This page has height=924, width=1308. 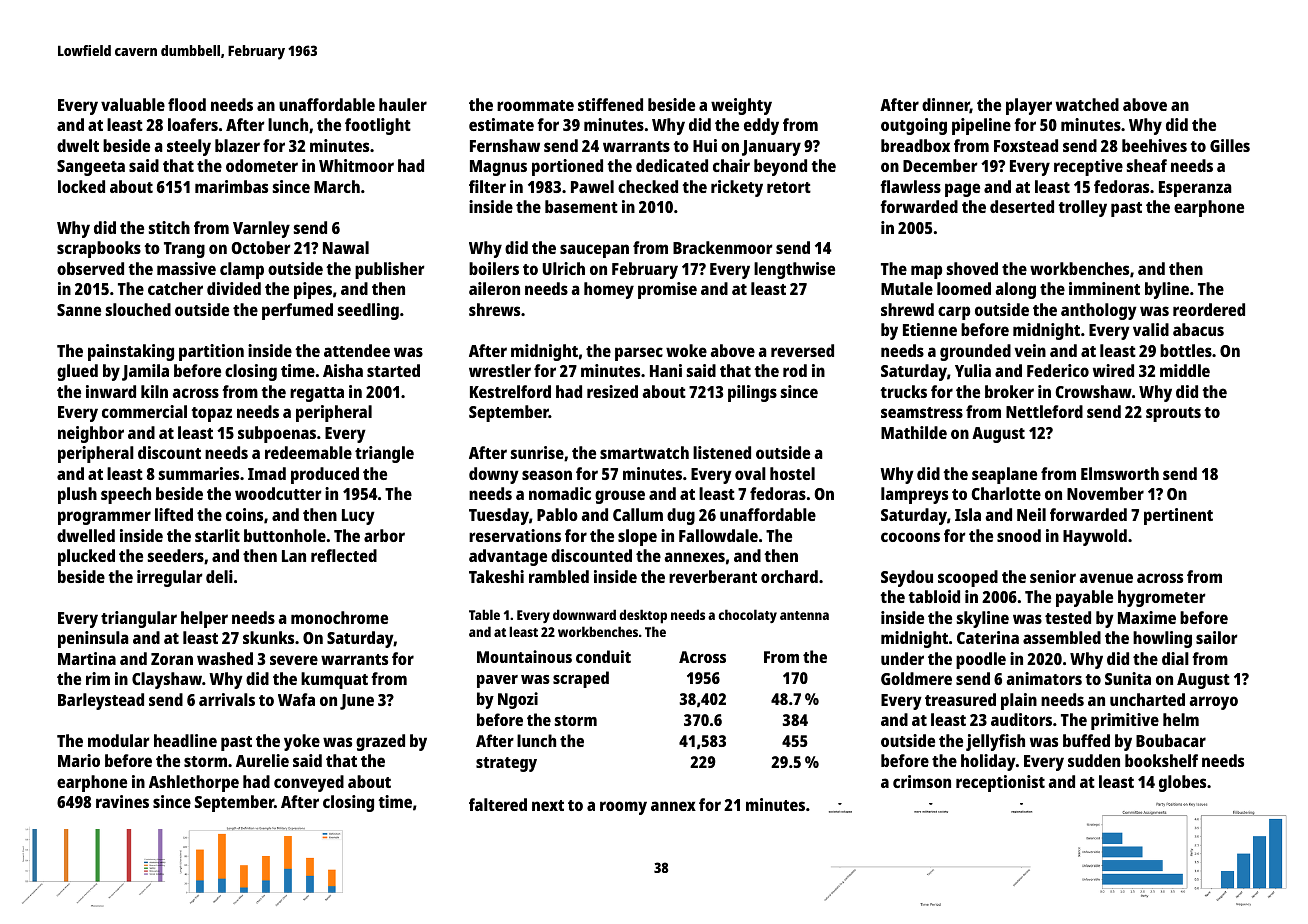 I want to click on oval, so click(x=750, y=473).
